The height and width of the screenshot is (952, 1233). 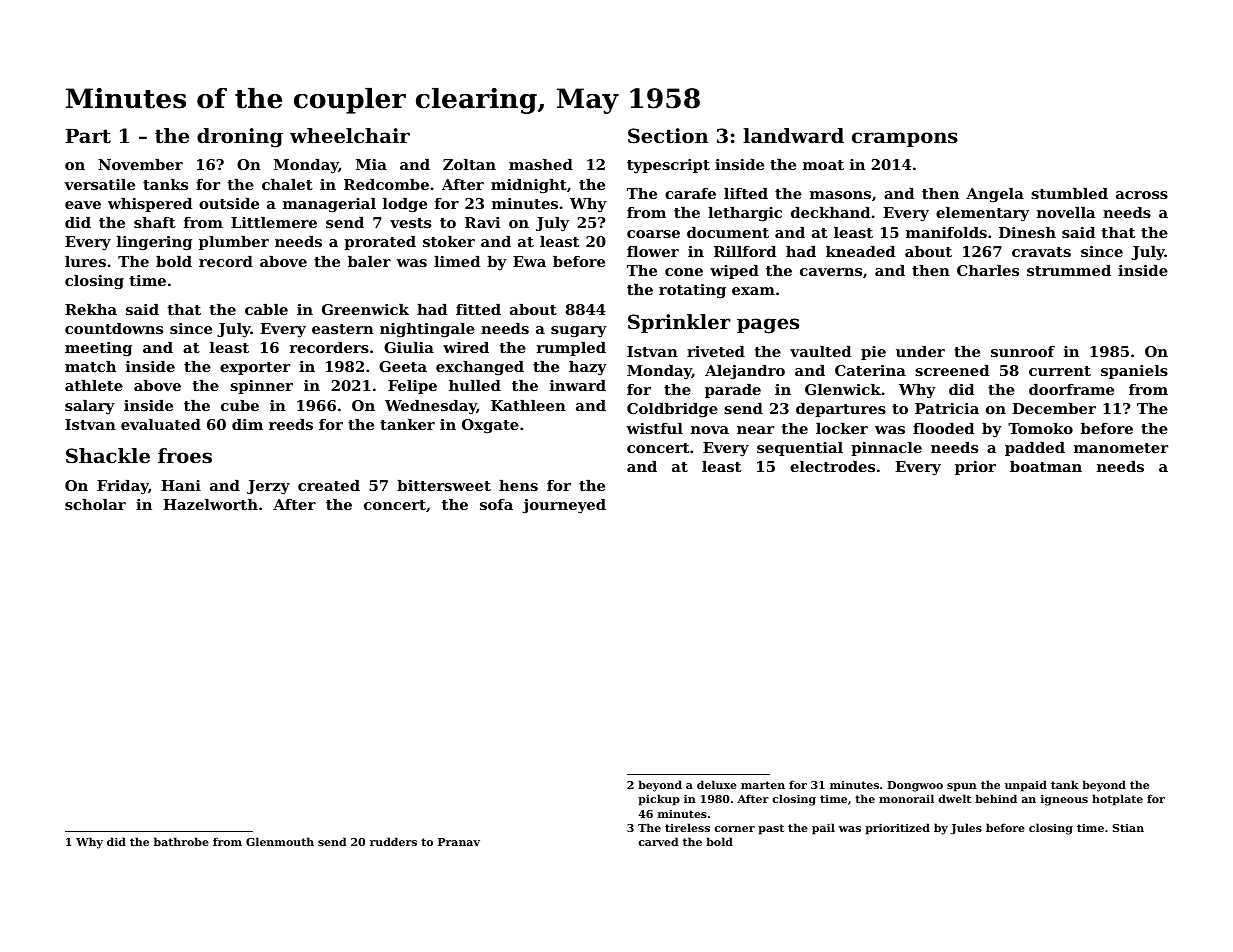 I want to click on screened, so click(x=952, y=370).
